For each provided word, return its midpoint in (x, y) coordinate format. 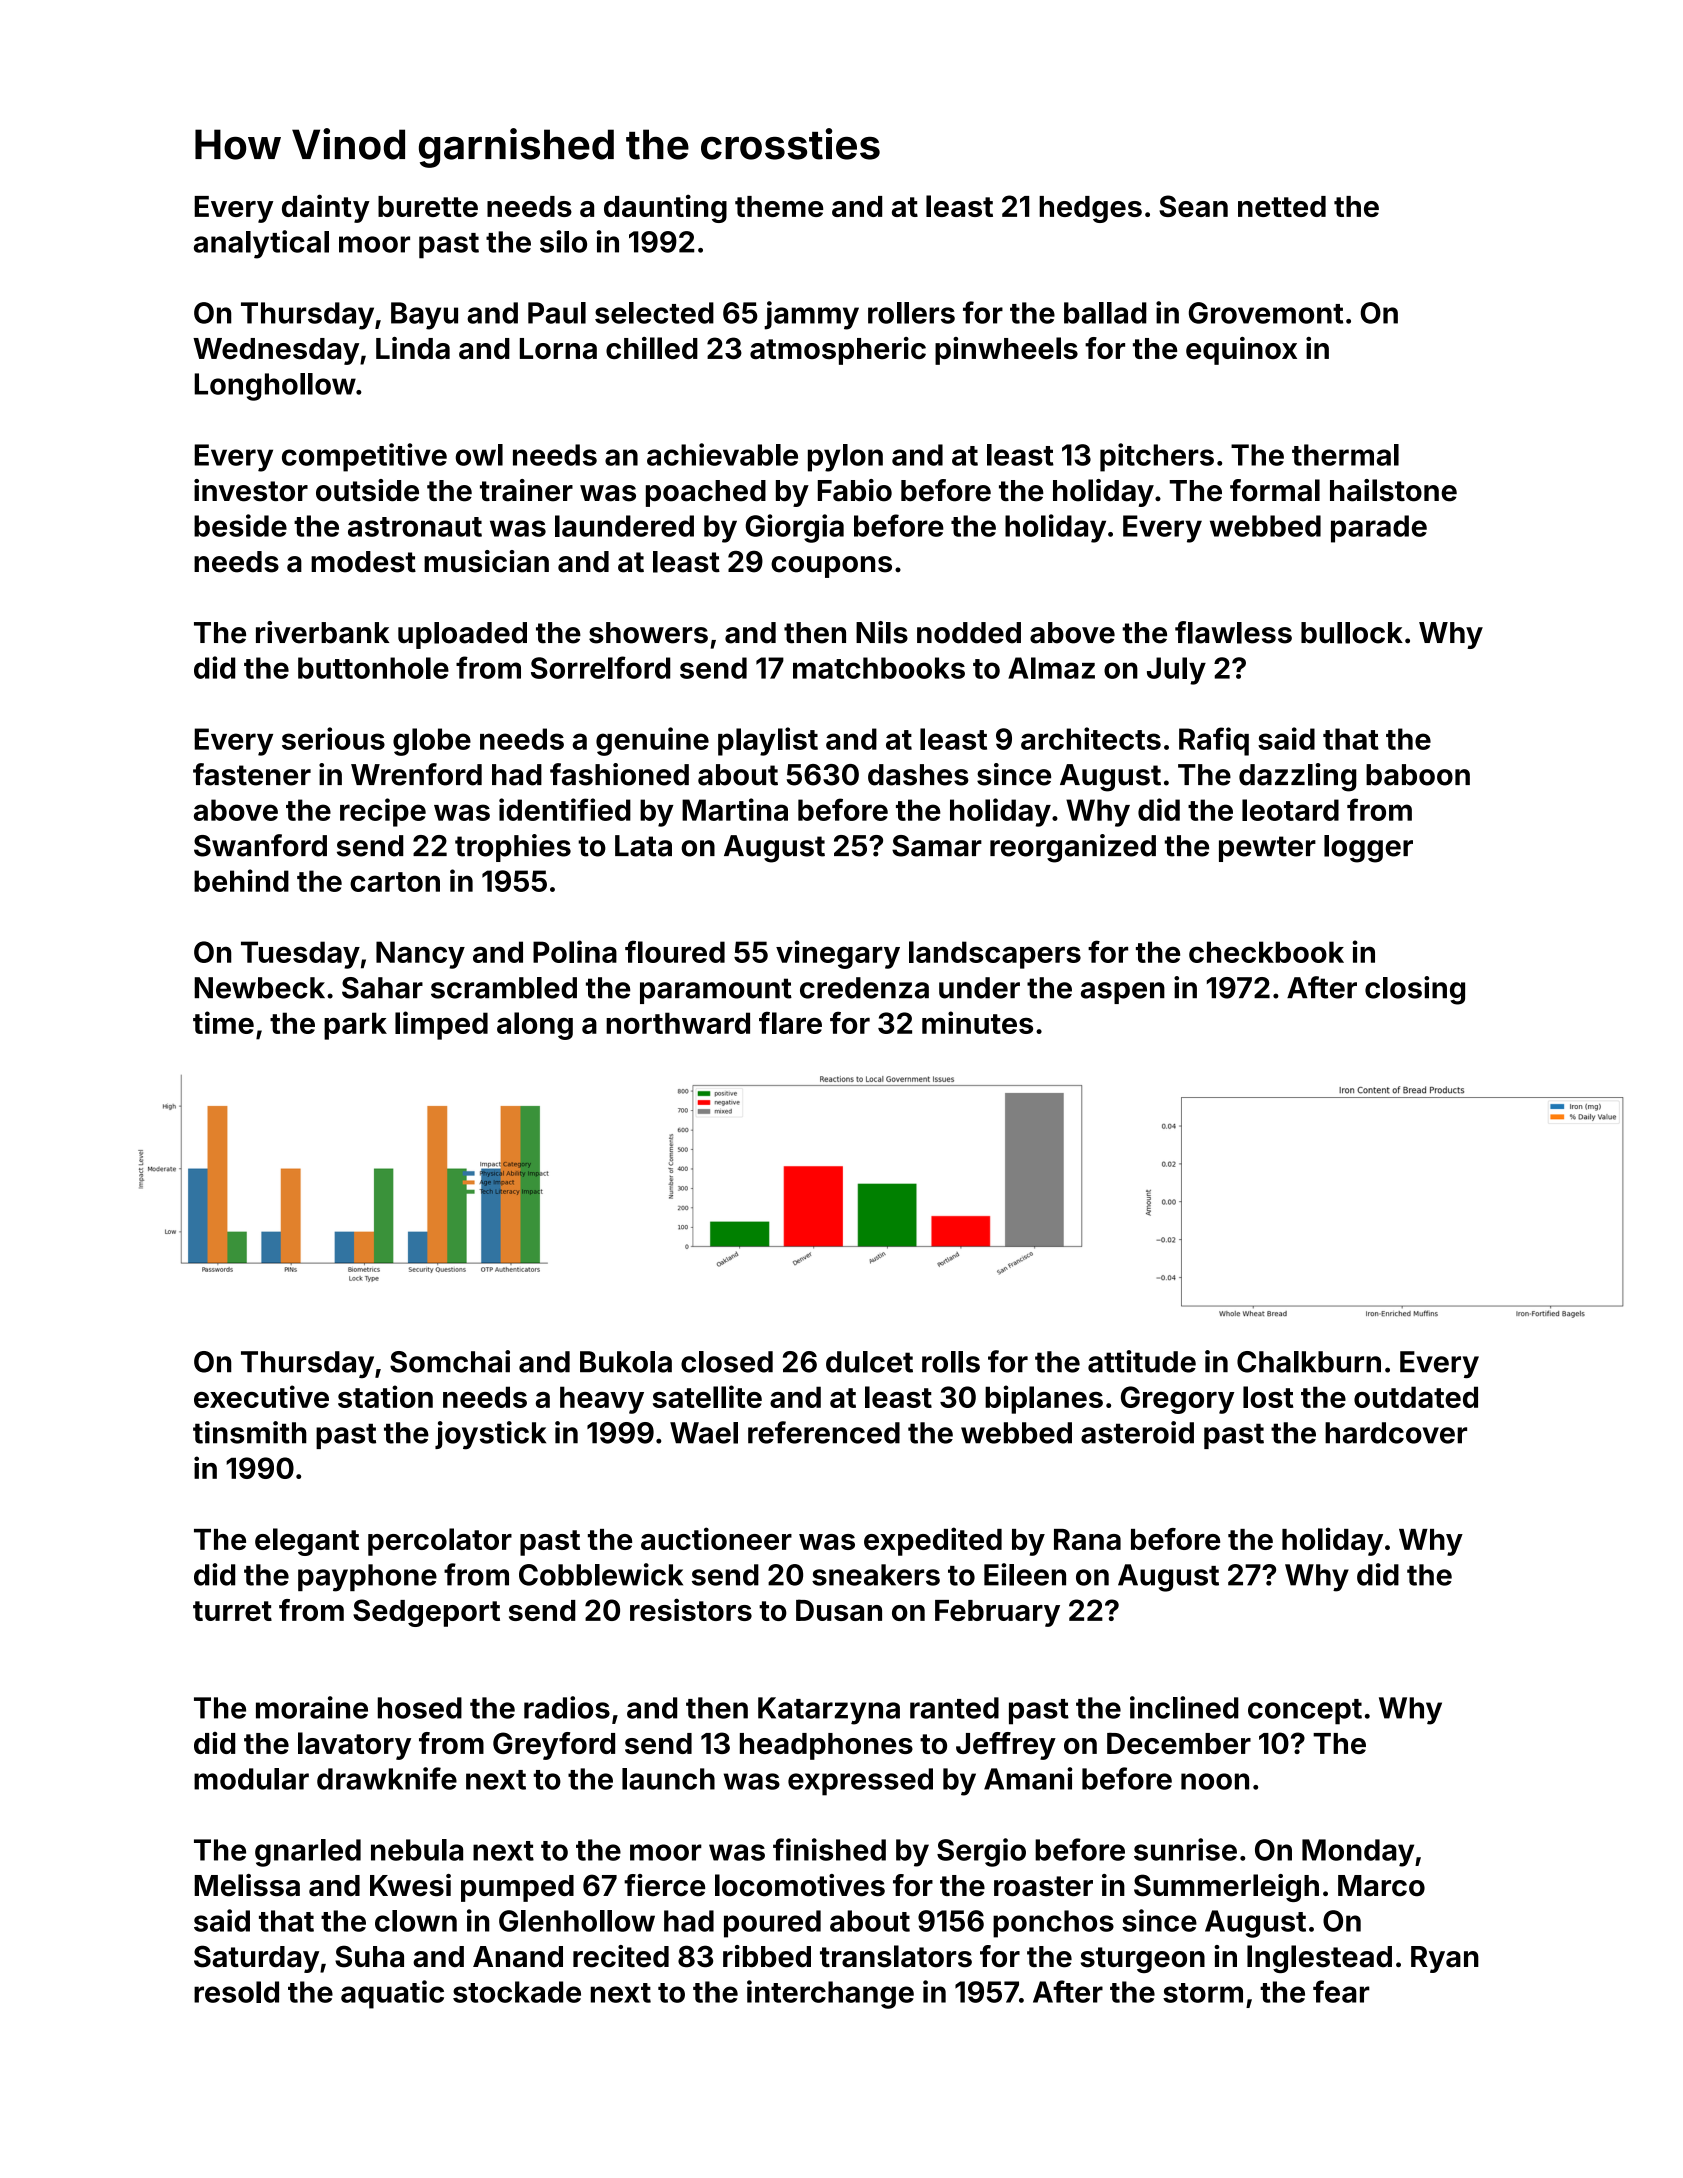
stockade (517, 1992)
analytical (261, 244)
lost (1268, 1397)
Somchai (450, 1361)
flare (790, 1023)
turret (232, 1611)
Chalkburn (1309, 1362)
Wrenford (416, 774)
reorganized (1073, 848)
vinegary (838, 954)
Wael (704, 1433)
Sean (1193, 206)
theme (779, 206)
